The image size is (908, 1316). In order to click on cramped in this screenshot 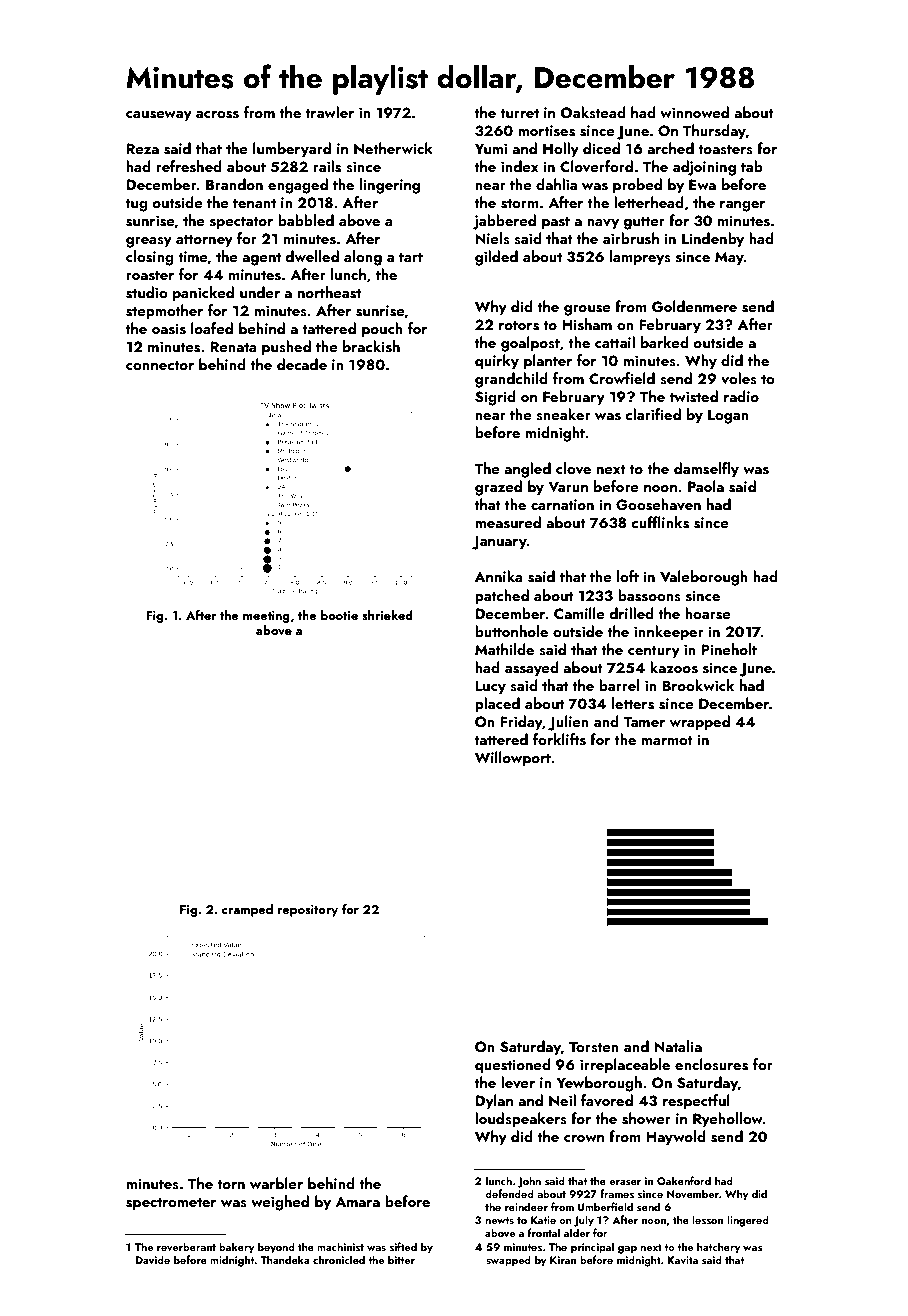, I will do `click(247, 910)`.
